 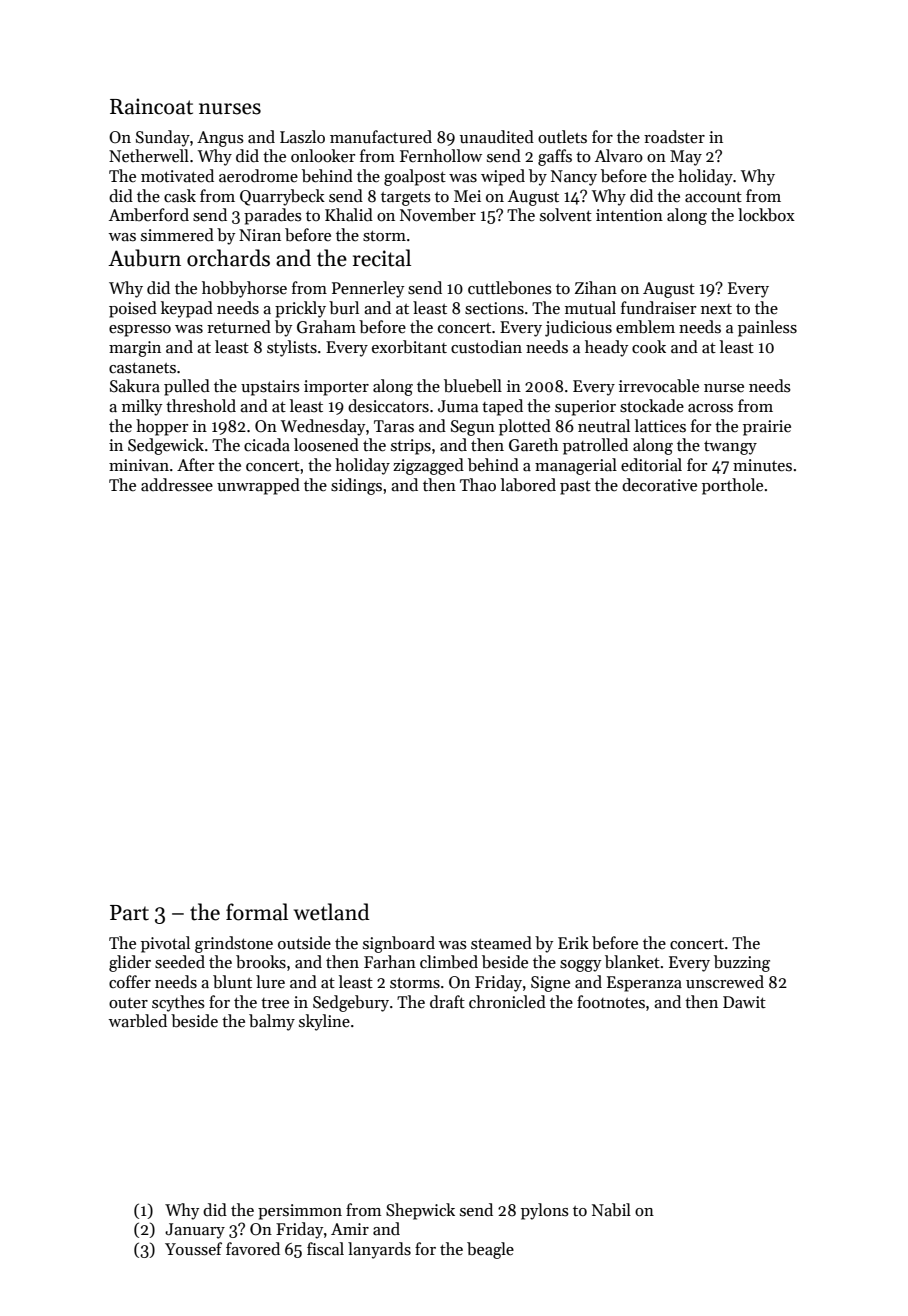 What do you see at coordinates (356, 486) in the screenshot?
I see `sidings` at bounding box center [356, 486].
